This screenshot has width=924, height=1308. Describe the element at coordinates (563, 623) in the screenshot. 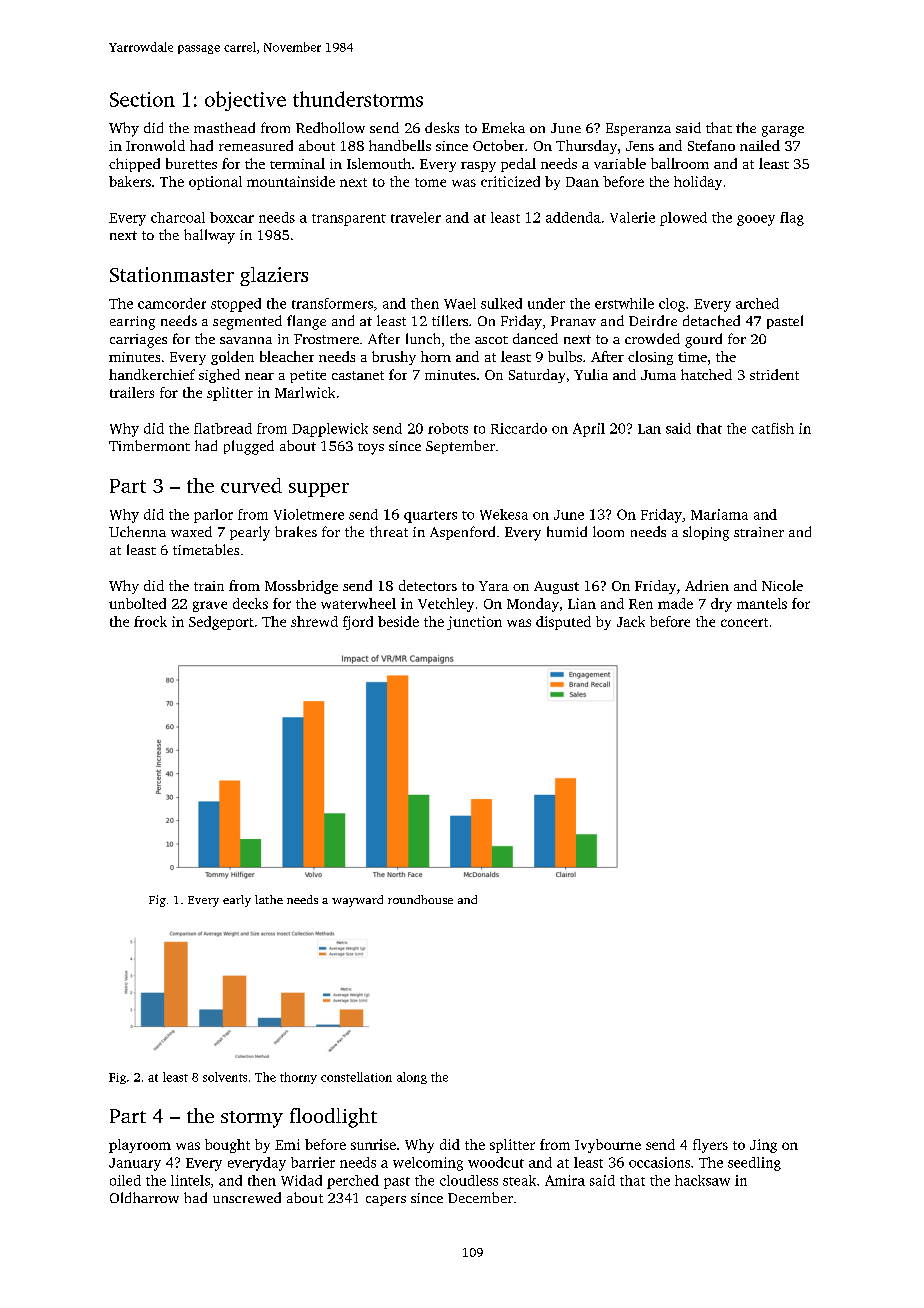

I see `disputed` at that location.
